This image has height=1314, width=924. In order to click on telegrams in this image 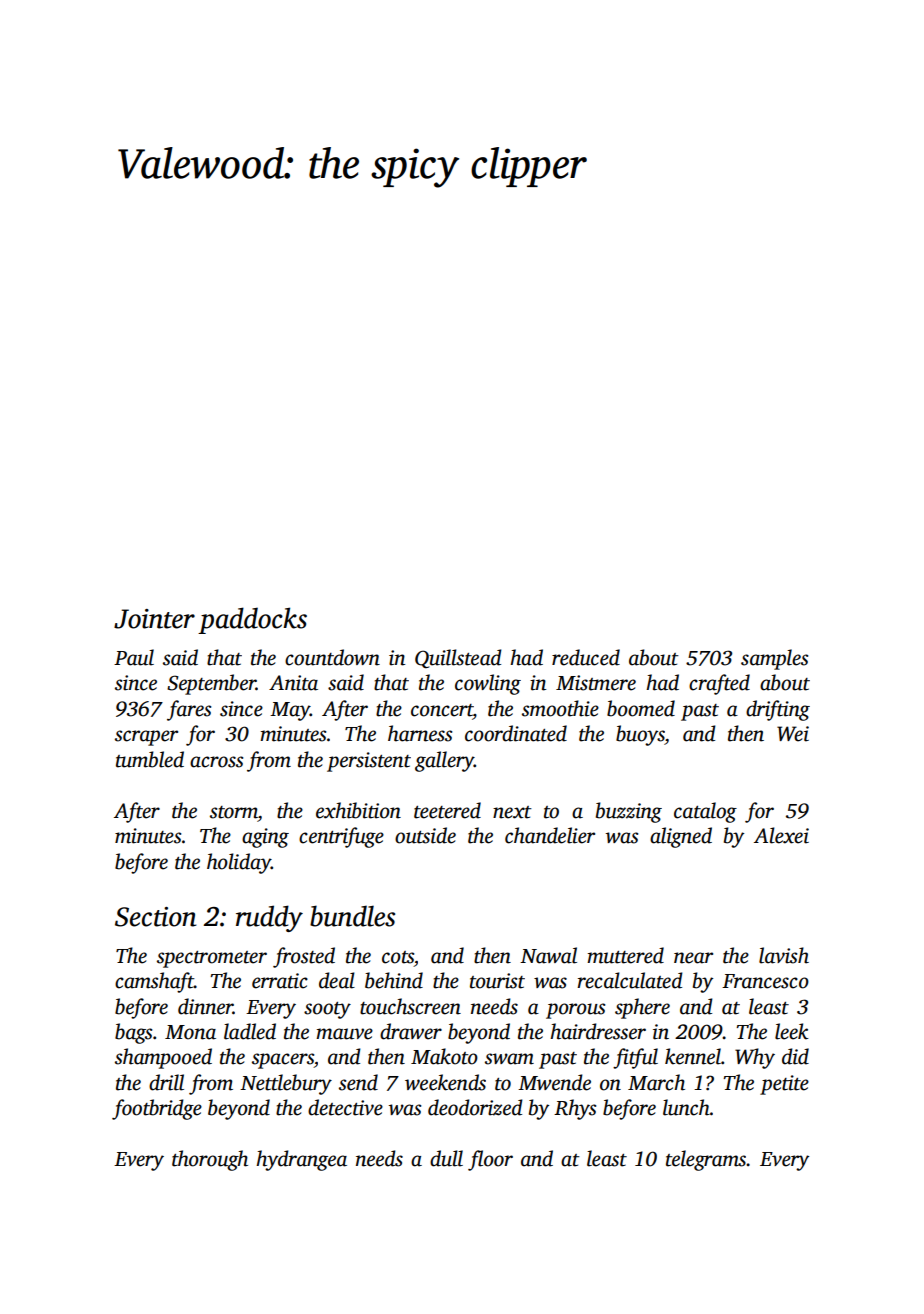, I will do `click(706, 1160)`.
